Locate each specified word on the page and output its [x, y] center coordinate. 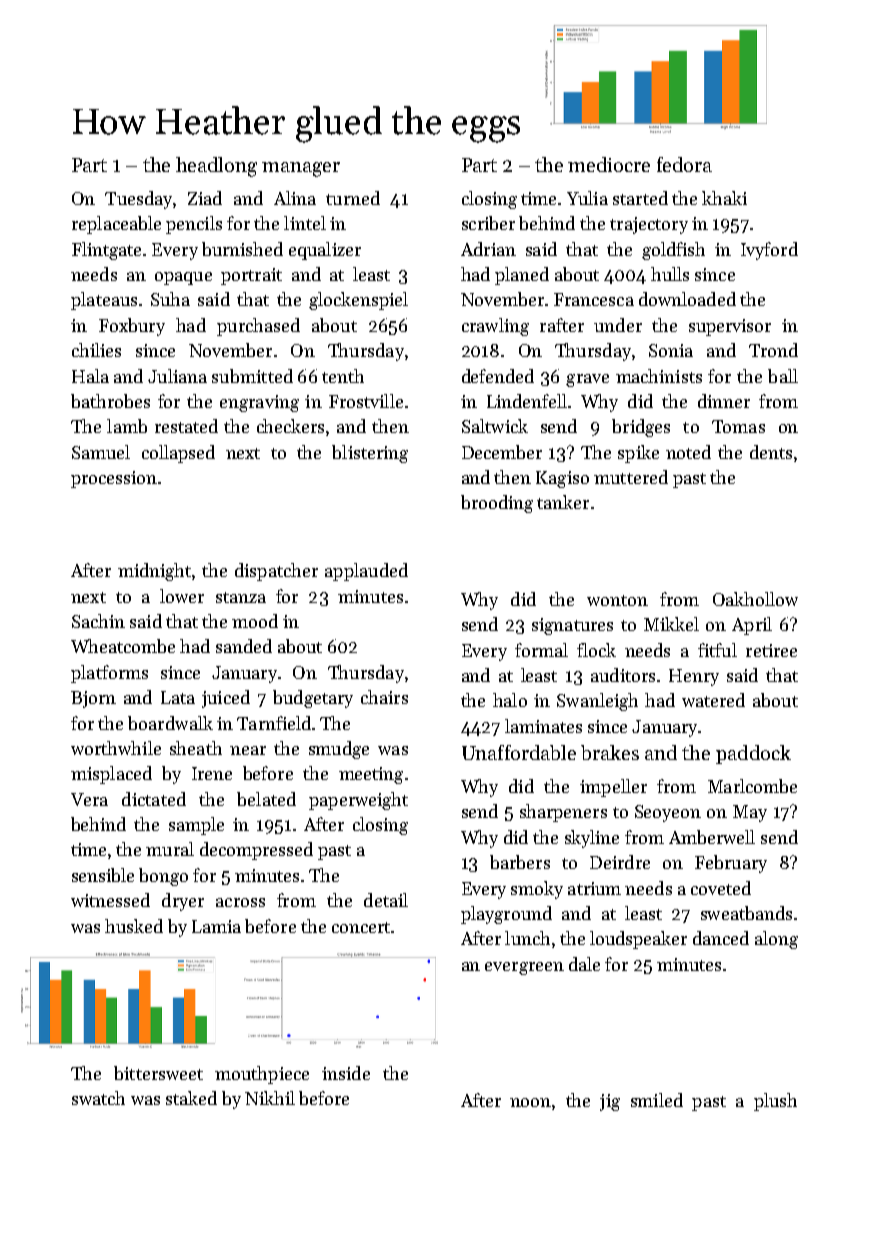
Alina [295, 198]
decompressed [256, 851]
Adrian [488, 249]
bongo [163, 877]
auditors [623, 675]
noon [530, 1102]
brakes [610, 752]
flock [596, 650]
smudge [339, 750]
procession [114, 479]
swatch [98, 1098]
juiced [226, 699]
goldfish [673, 251]
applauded [366, 572]
